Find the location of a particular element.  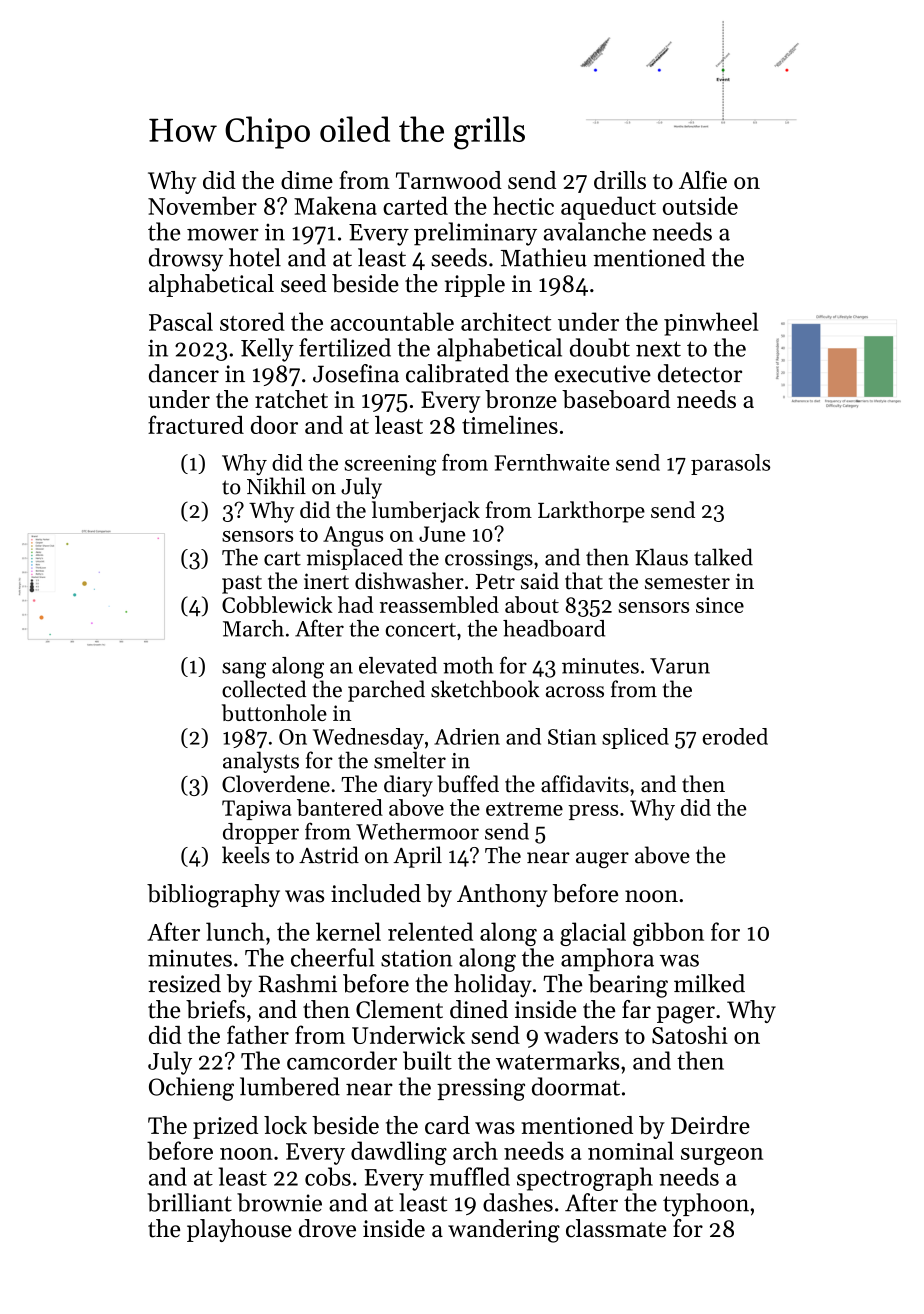

drills is located at coordinates (620, 180).
